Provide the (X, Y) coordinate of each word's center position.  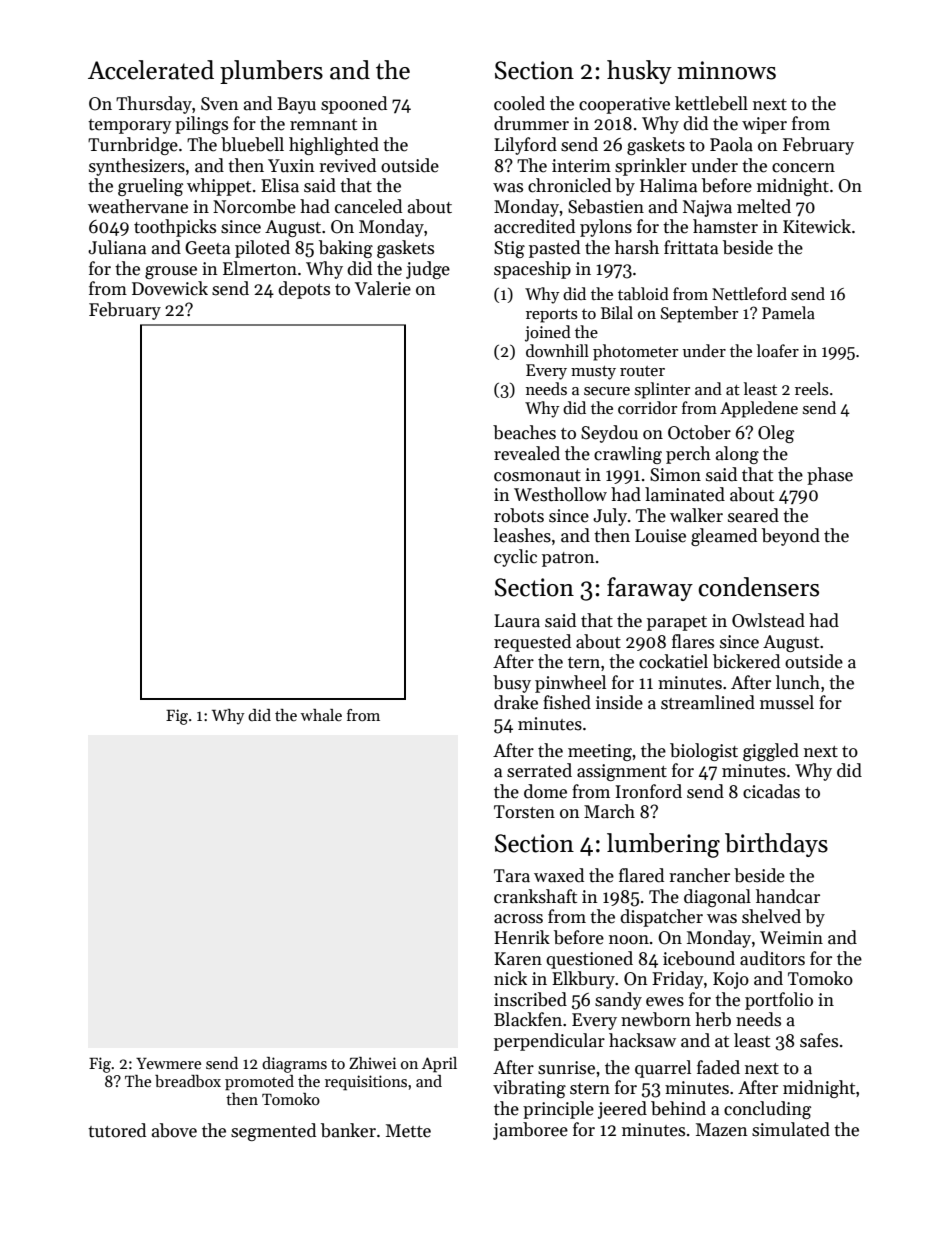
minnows (726, 70)
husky (639, 72)
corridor (647, 407)
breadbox (188, 1081)
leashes (522, 535)
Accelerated (151, 70)
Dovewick (170, 288)
